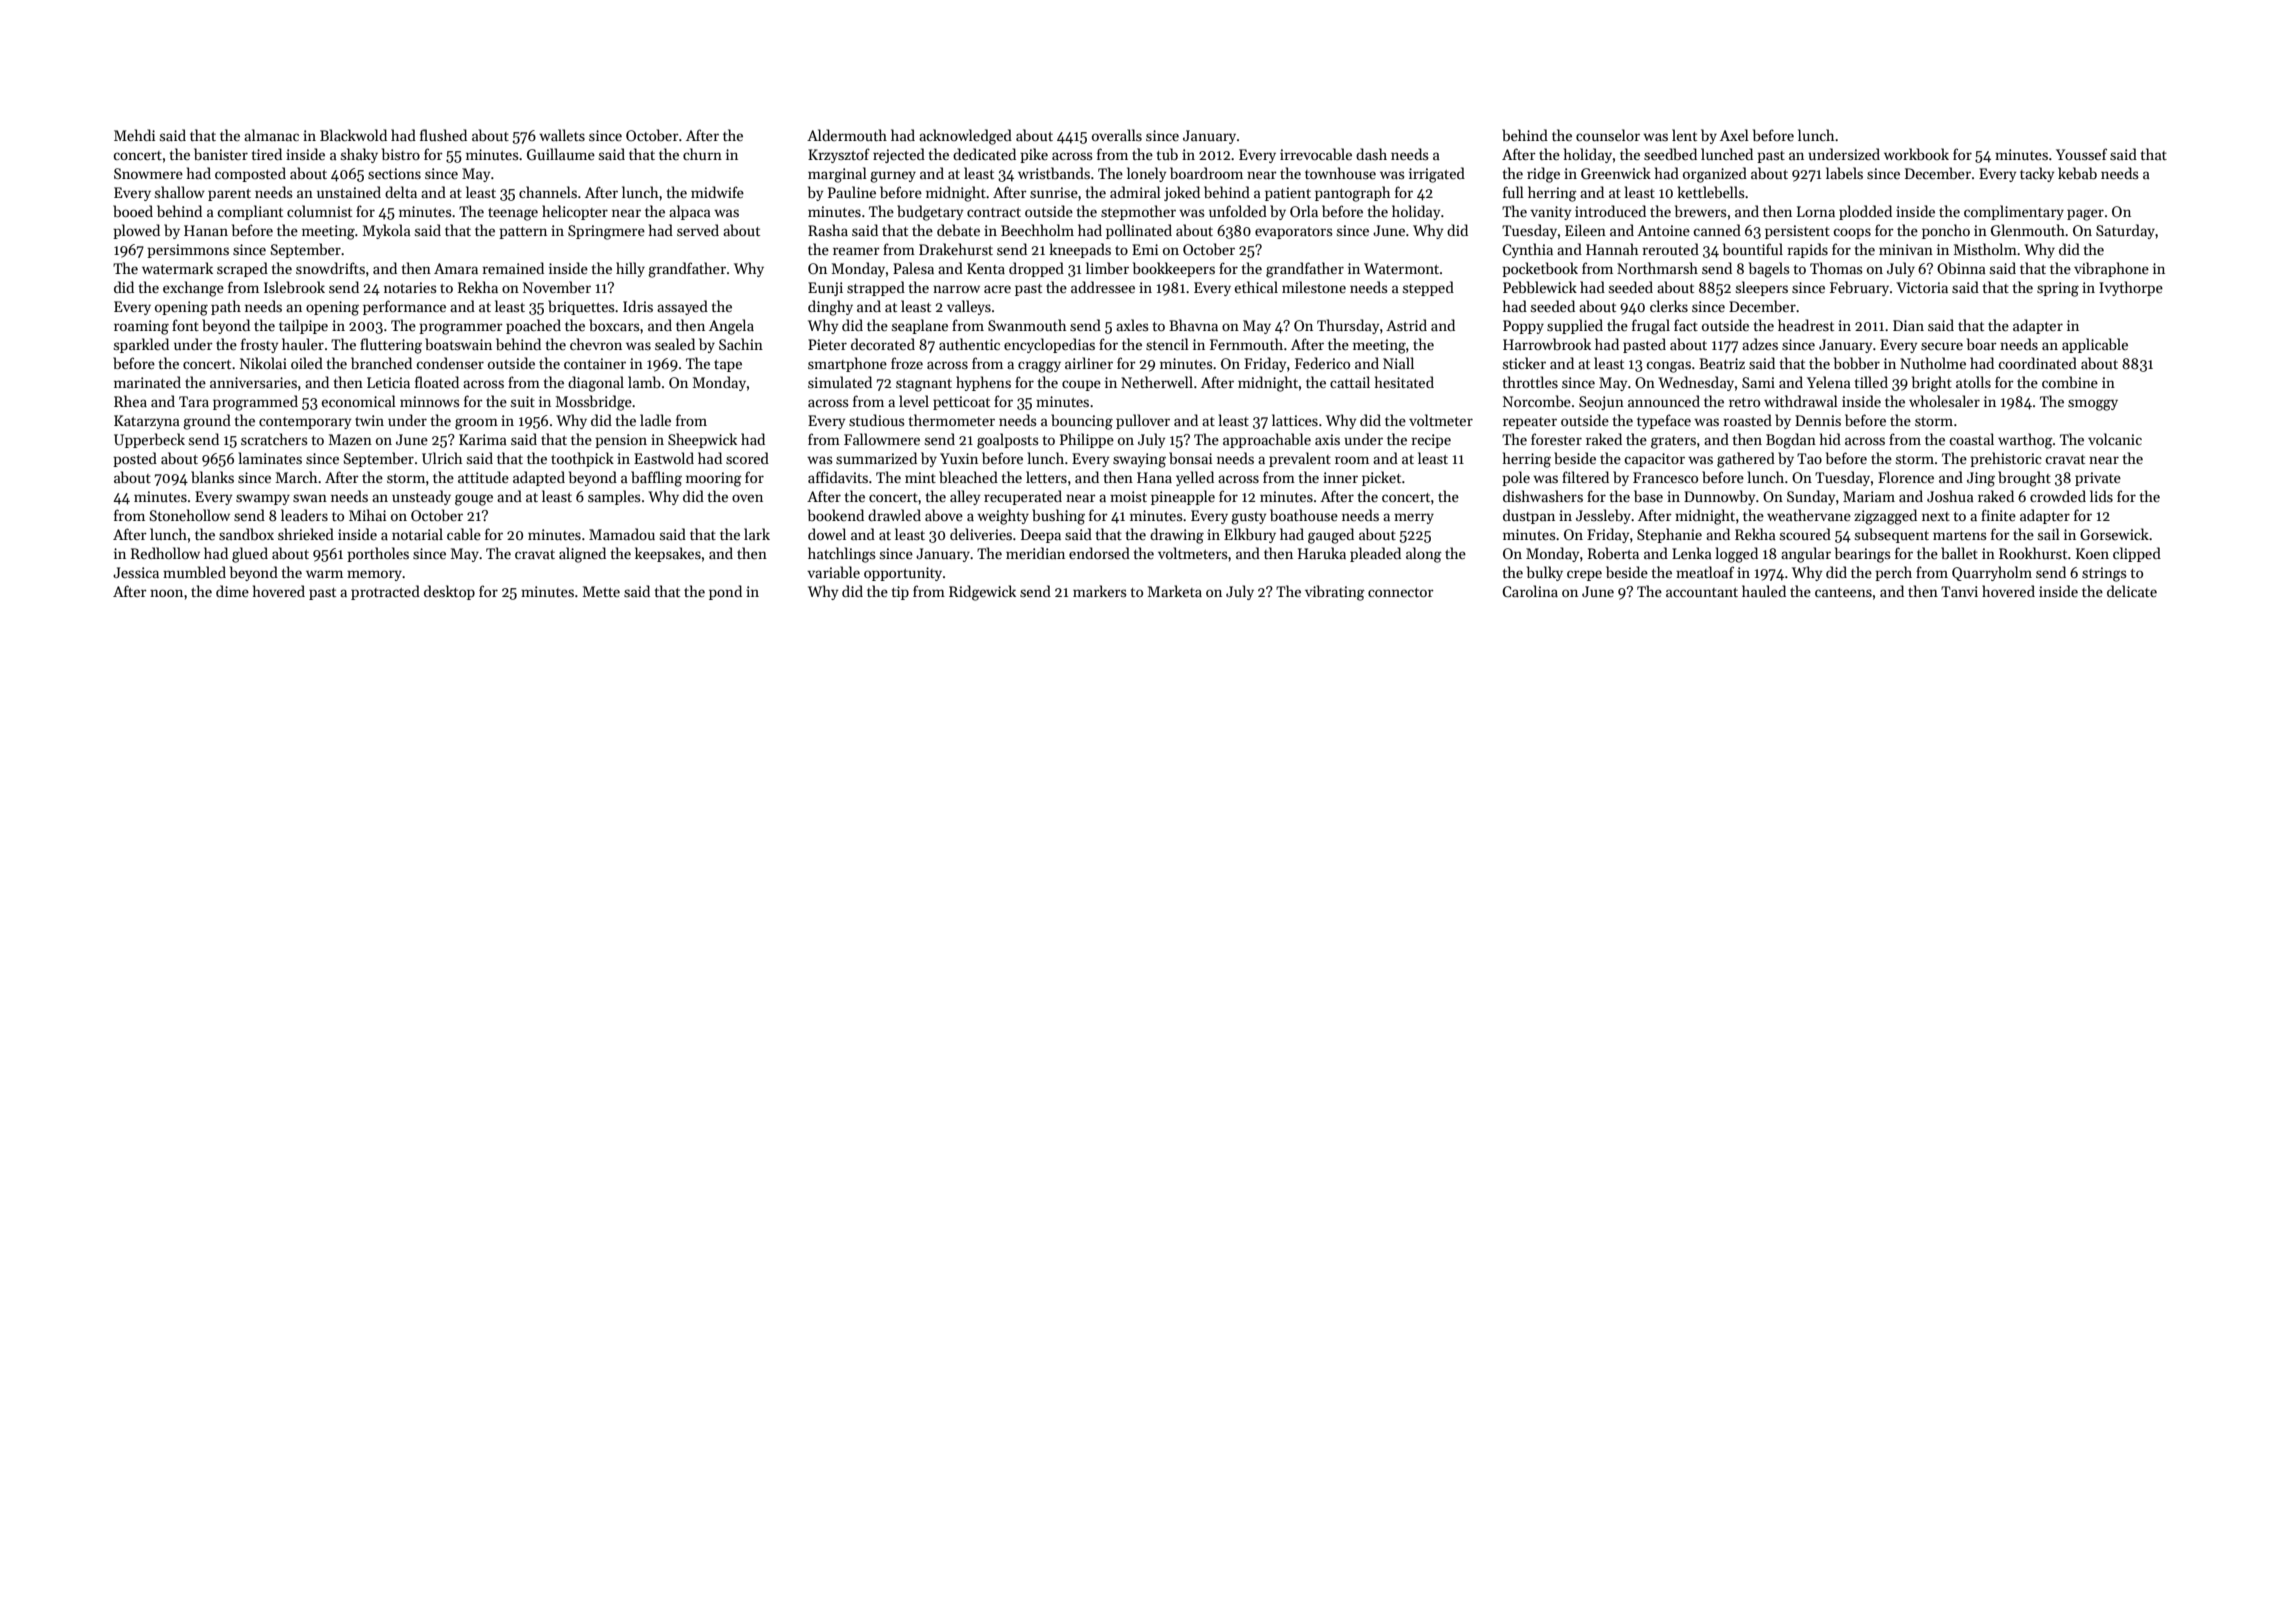  I want to click on tip, so click(900, 593).
